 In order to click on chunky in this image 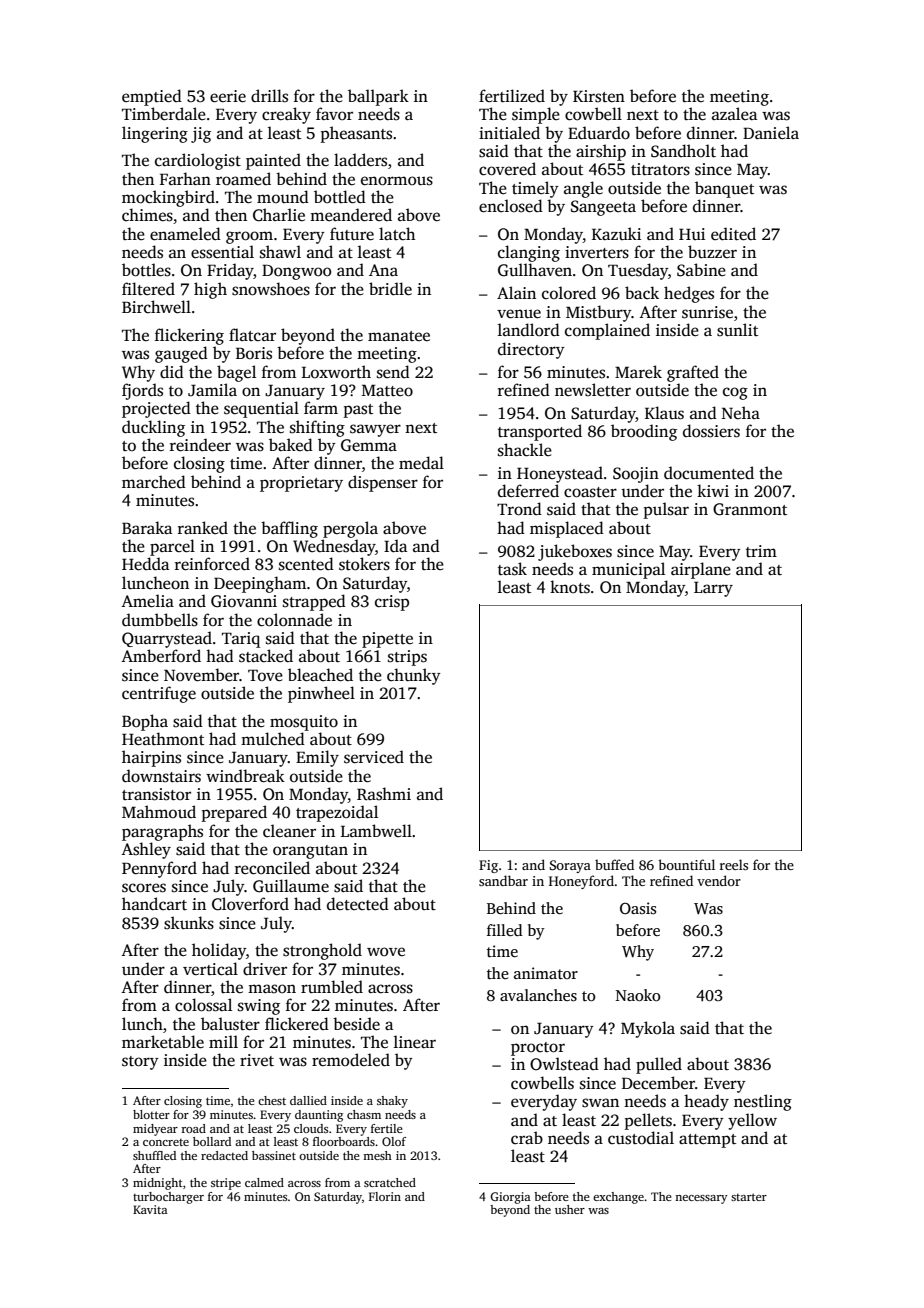, I will do `click(414, 676)`.
